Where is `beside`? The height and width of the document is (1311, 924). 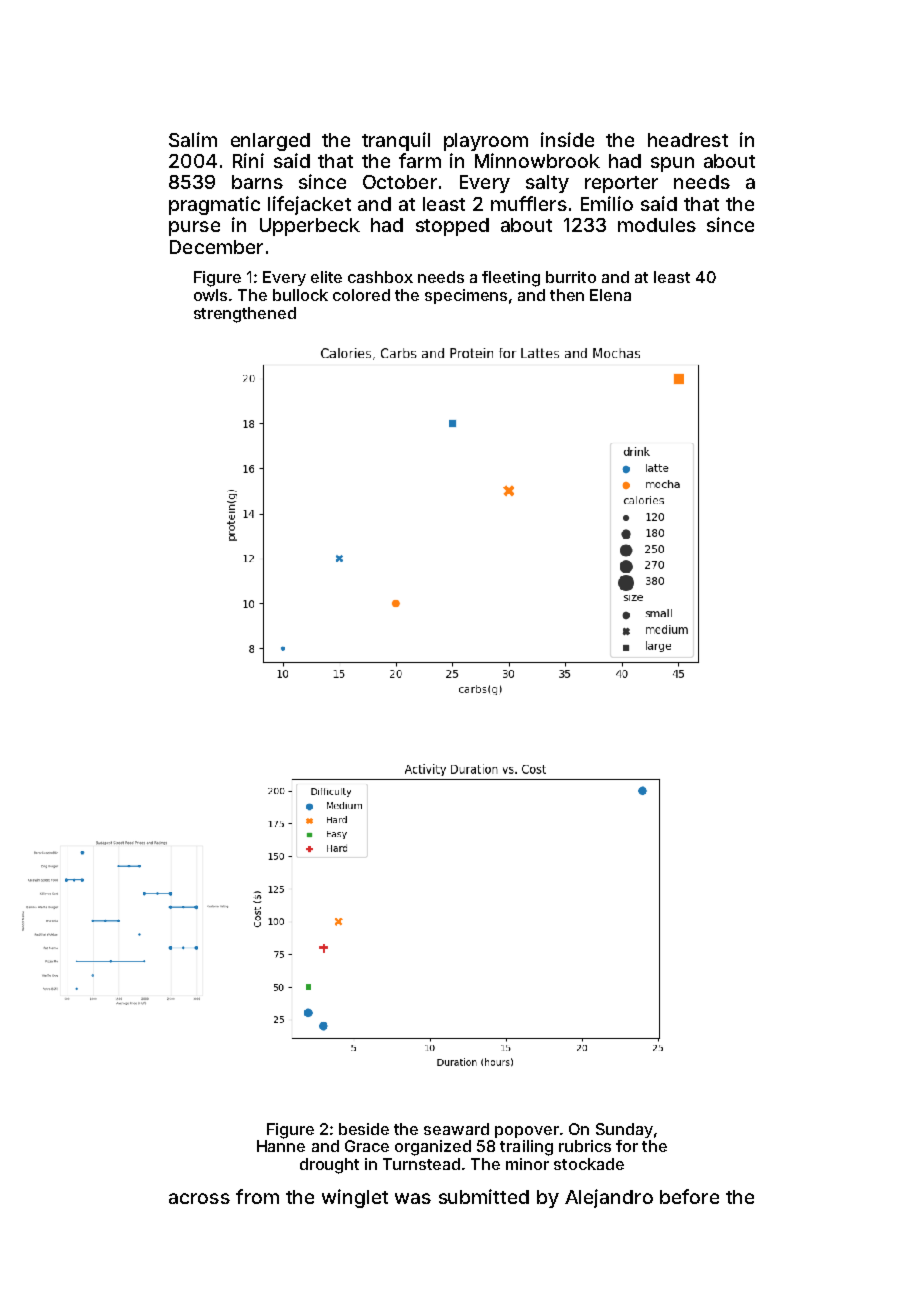 beside is located at coordinates (364, 1129).
